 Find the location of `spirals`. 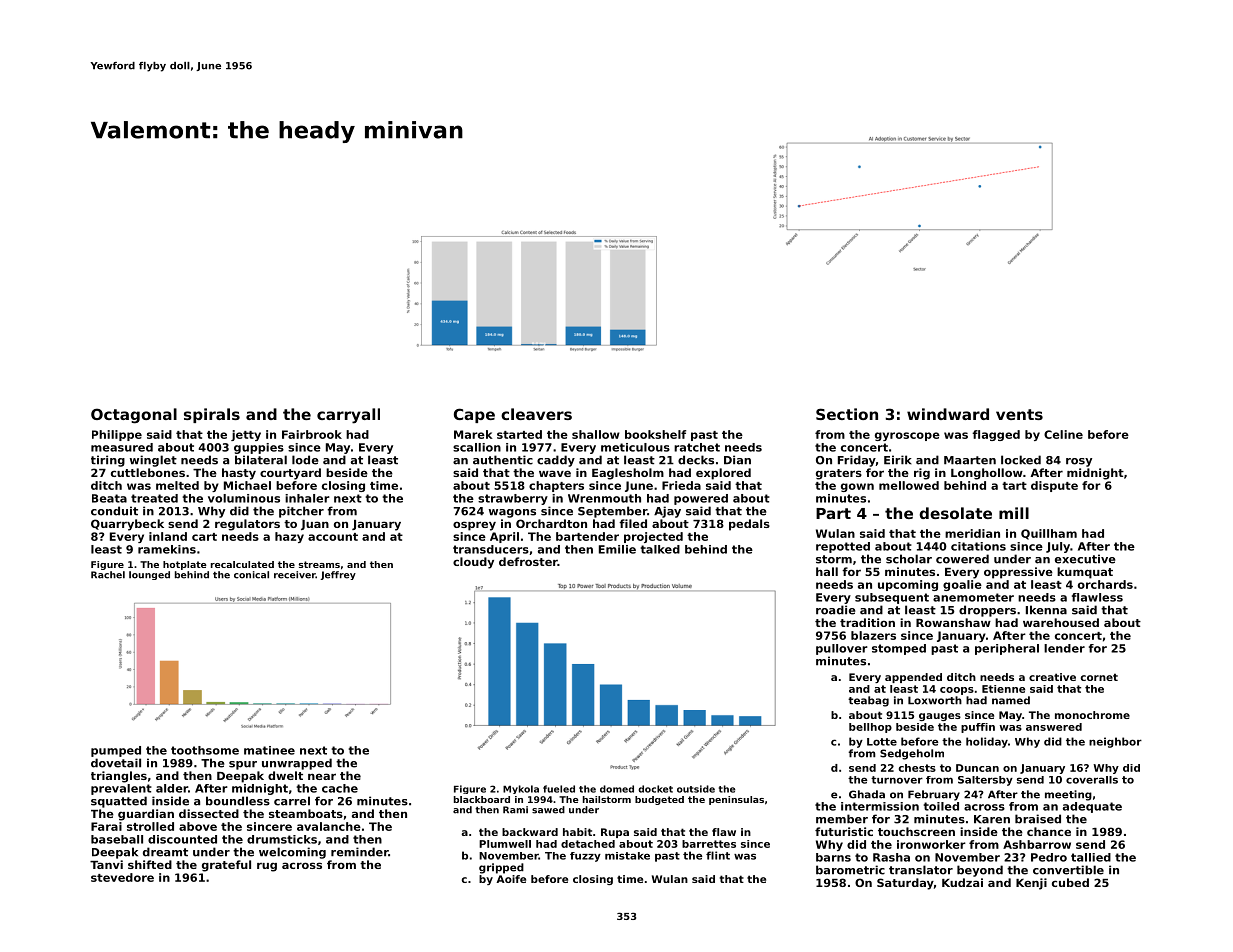

spirals is located at coordinates (212, 415).
